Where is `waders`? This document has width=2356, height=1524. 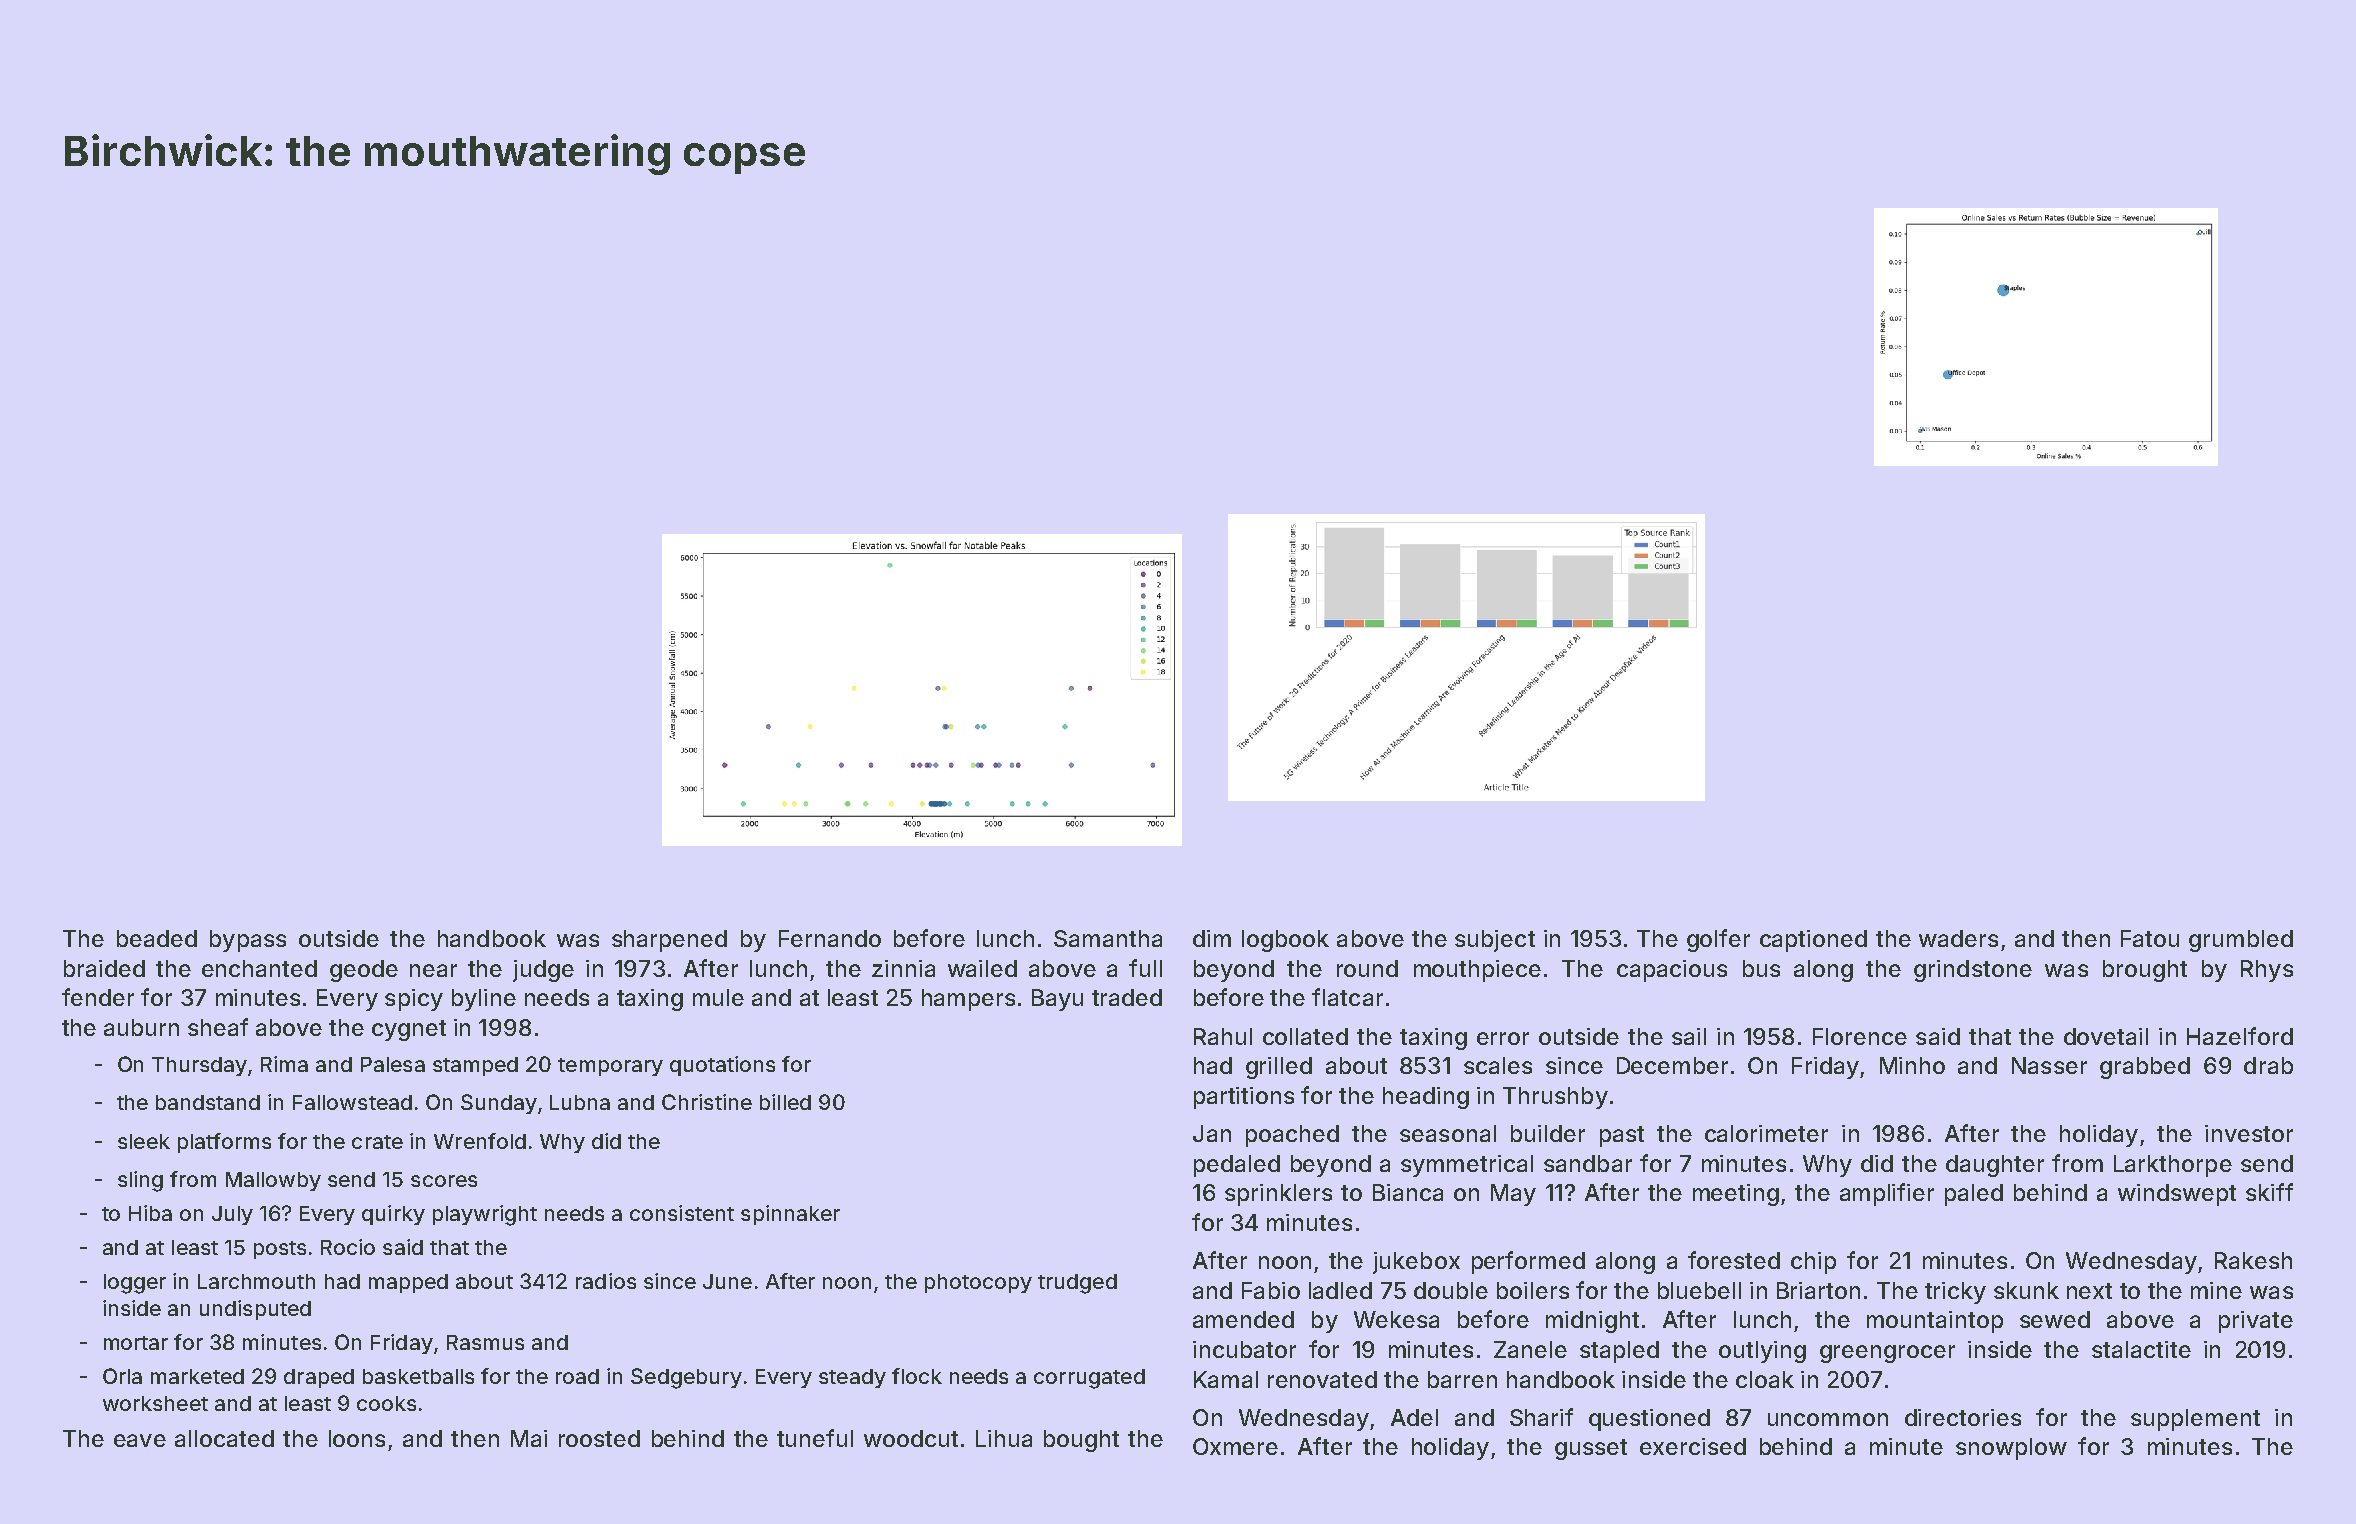 waders is located at coordinates (1958, 938).
